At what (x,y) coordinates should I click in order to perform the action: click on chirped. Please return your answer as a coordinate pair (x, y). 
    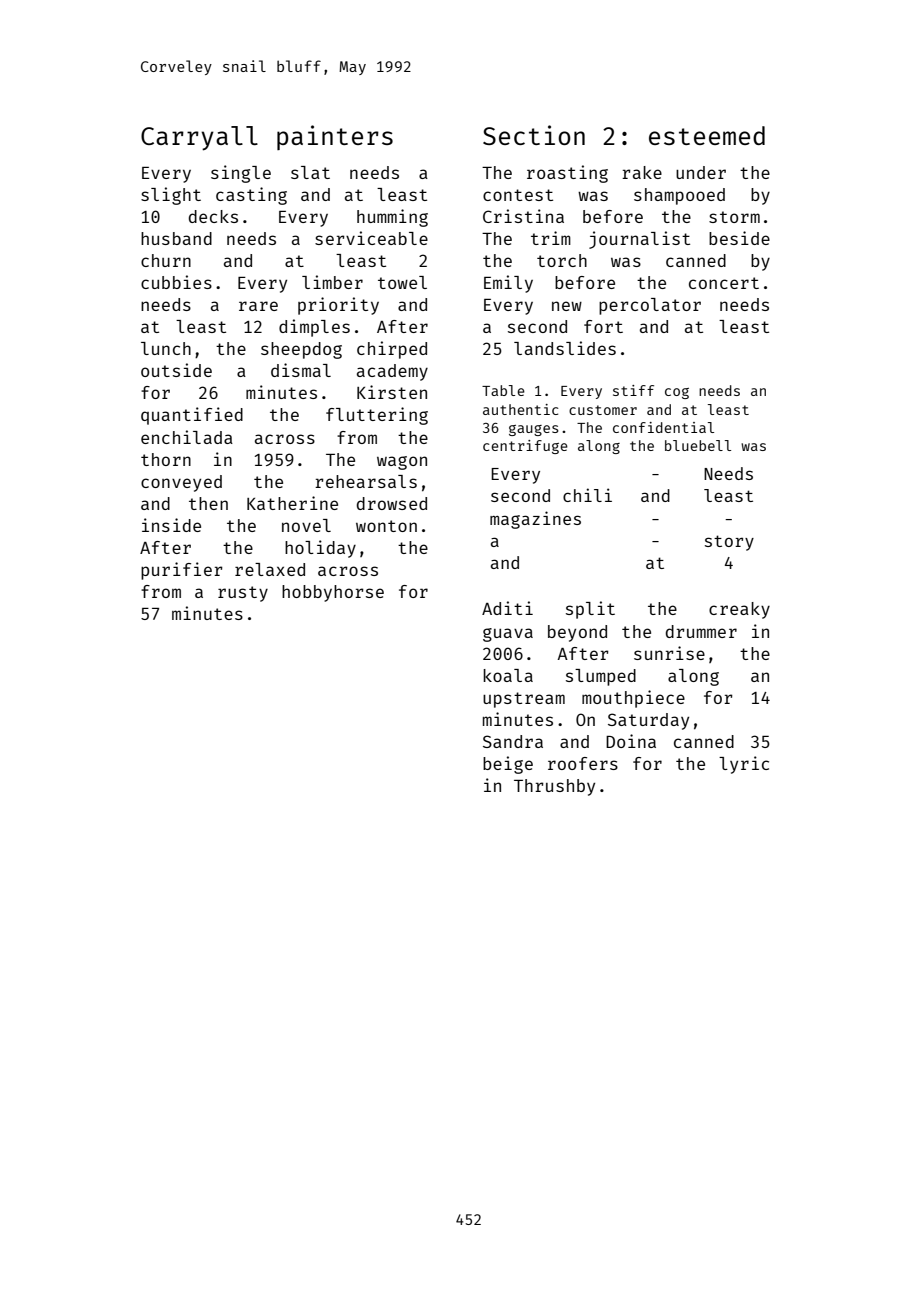
    Looking at the image, I should click on (392, 350).
